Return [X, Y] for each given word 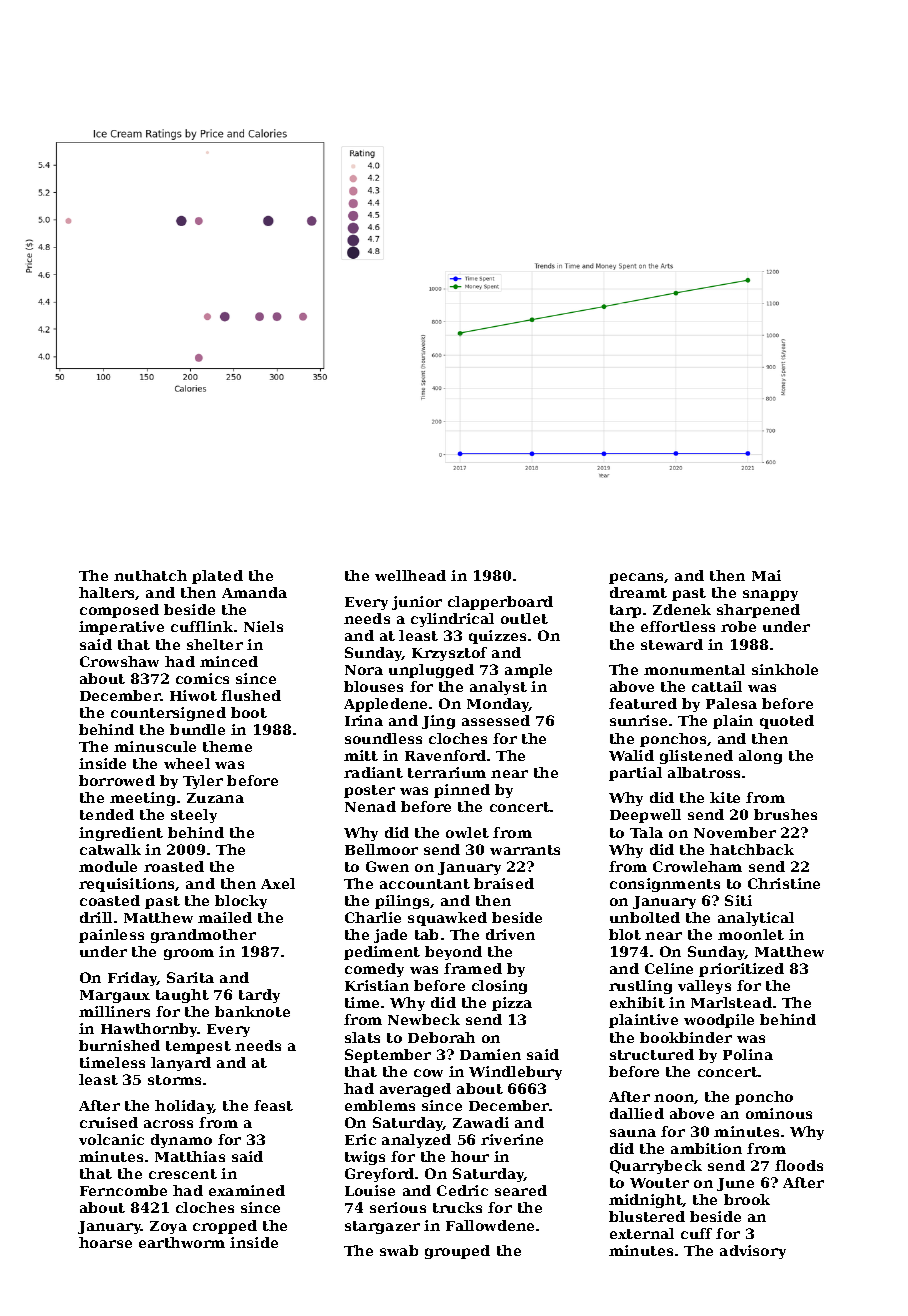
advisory [753, 1252]
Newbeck [424, 1019]
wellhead [410, 575]
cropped [225, 1227]
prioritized [741, 970]
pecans [637, 578]
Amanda [254, 592]
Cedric [462, 1190]
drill [96, 917]
